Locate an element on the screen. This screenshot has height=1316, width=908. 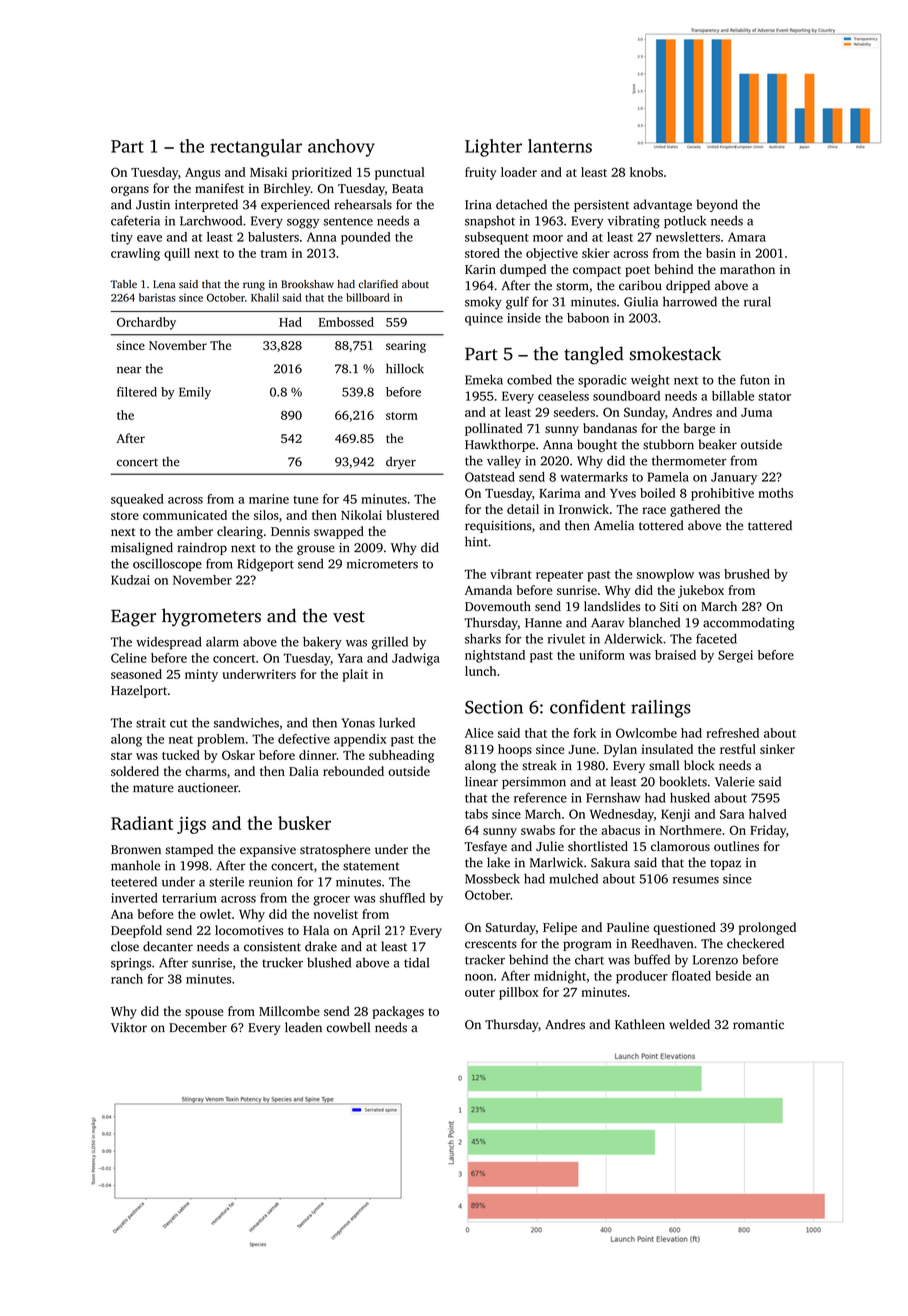
amber is located at coordinates (195, 531).
